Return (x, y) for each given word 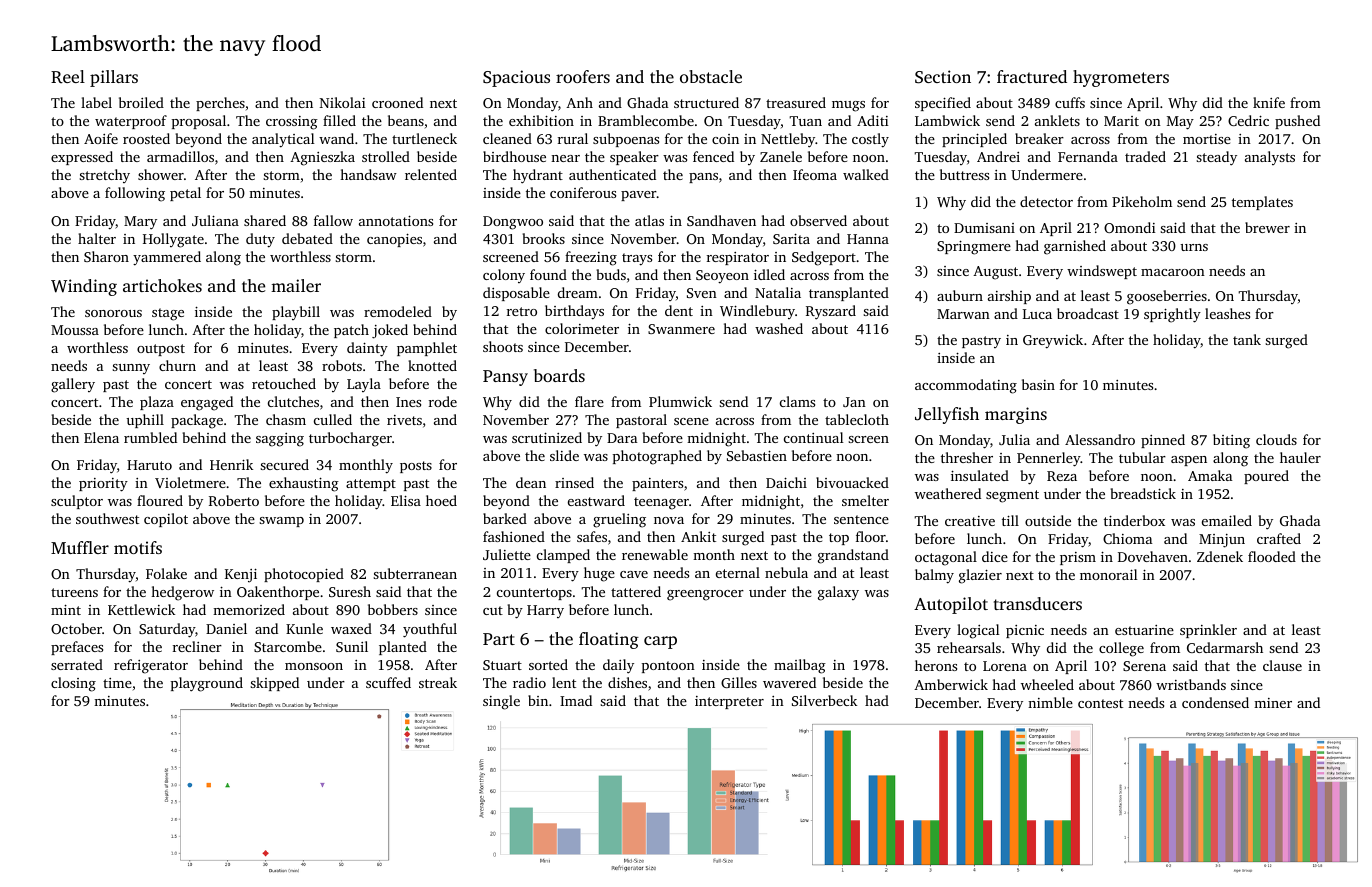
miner (1273, 703)
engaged (207, 403)
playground (207, 684)
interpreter (729, 702)
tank (1247, 339)
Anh (579, 102)
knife (1269, 102)
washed (779, 328)
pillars (114, 78)
